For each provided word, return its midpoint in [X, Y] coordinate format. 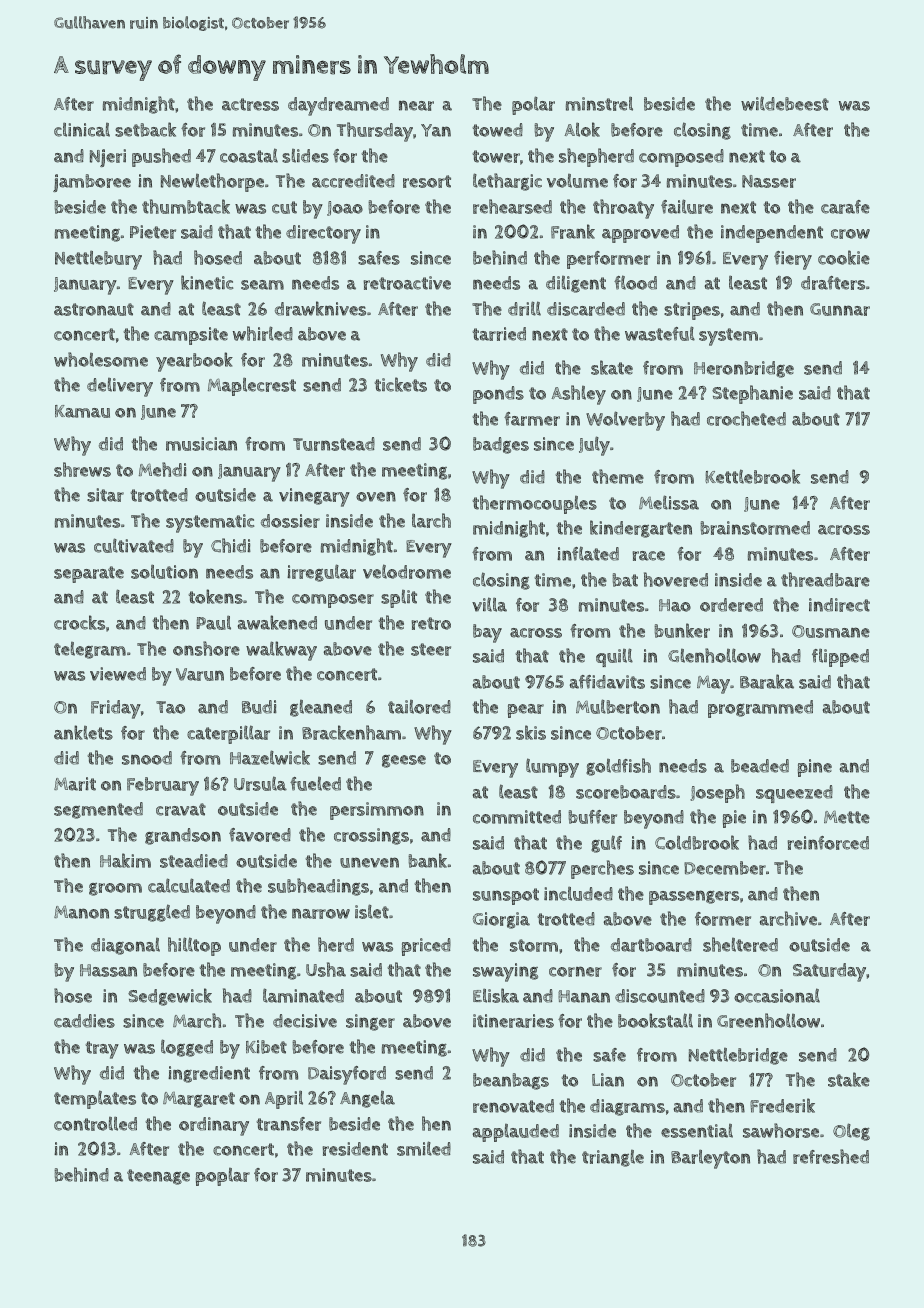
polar [533, 105]
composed [681, 158]
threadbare [825, 579]
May [713, 685]
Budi [259, 707]
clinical [82, 130]
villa [489, 604]
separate [89, 574]
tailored [419, 707]
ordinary [214, 1126]
